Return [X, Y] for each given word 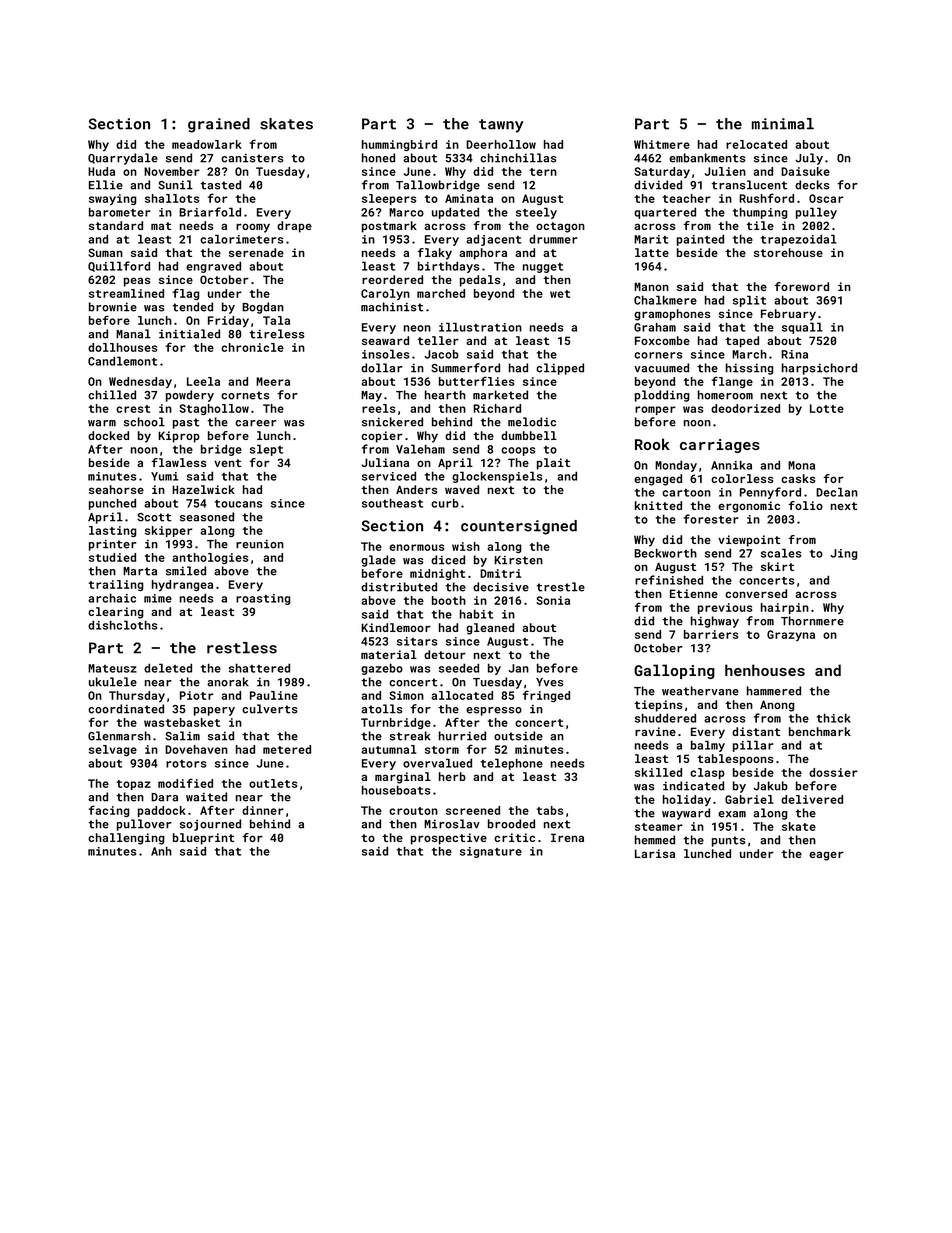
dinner [263, 810]
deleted [168, 668]
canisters [252, 158]
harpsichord [819, 369]
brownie [113, 307]
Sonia [553, 600]
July [809, 159]
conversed [756, 593]
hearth [445, 395]
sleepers [389, 199]
